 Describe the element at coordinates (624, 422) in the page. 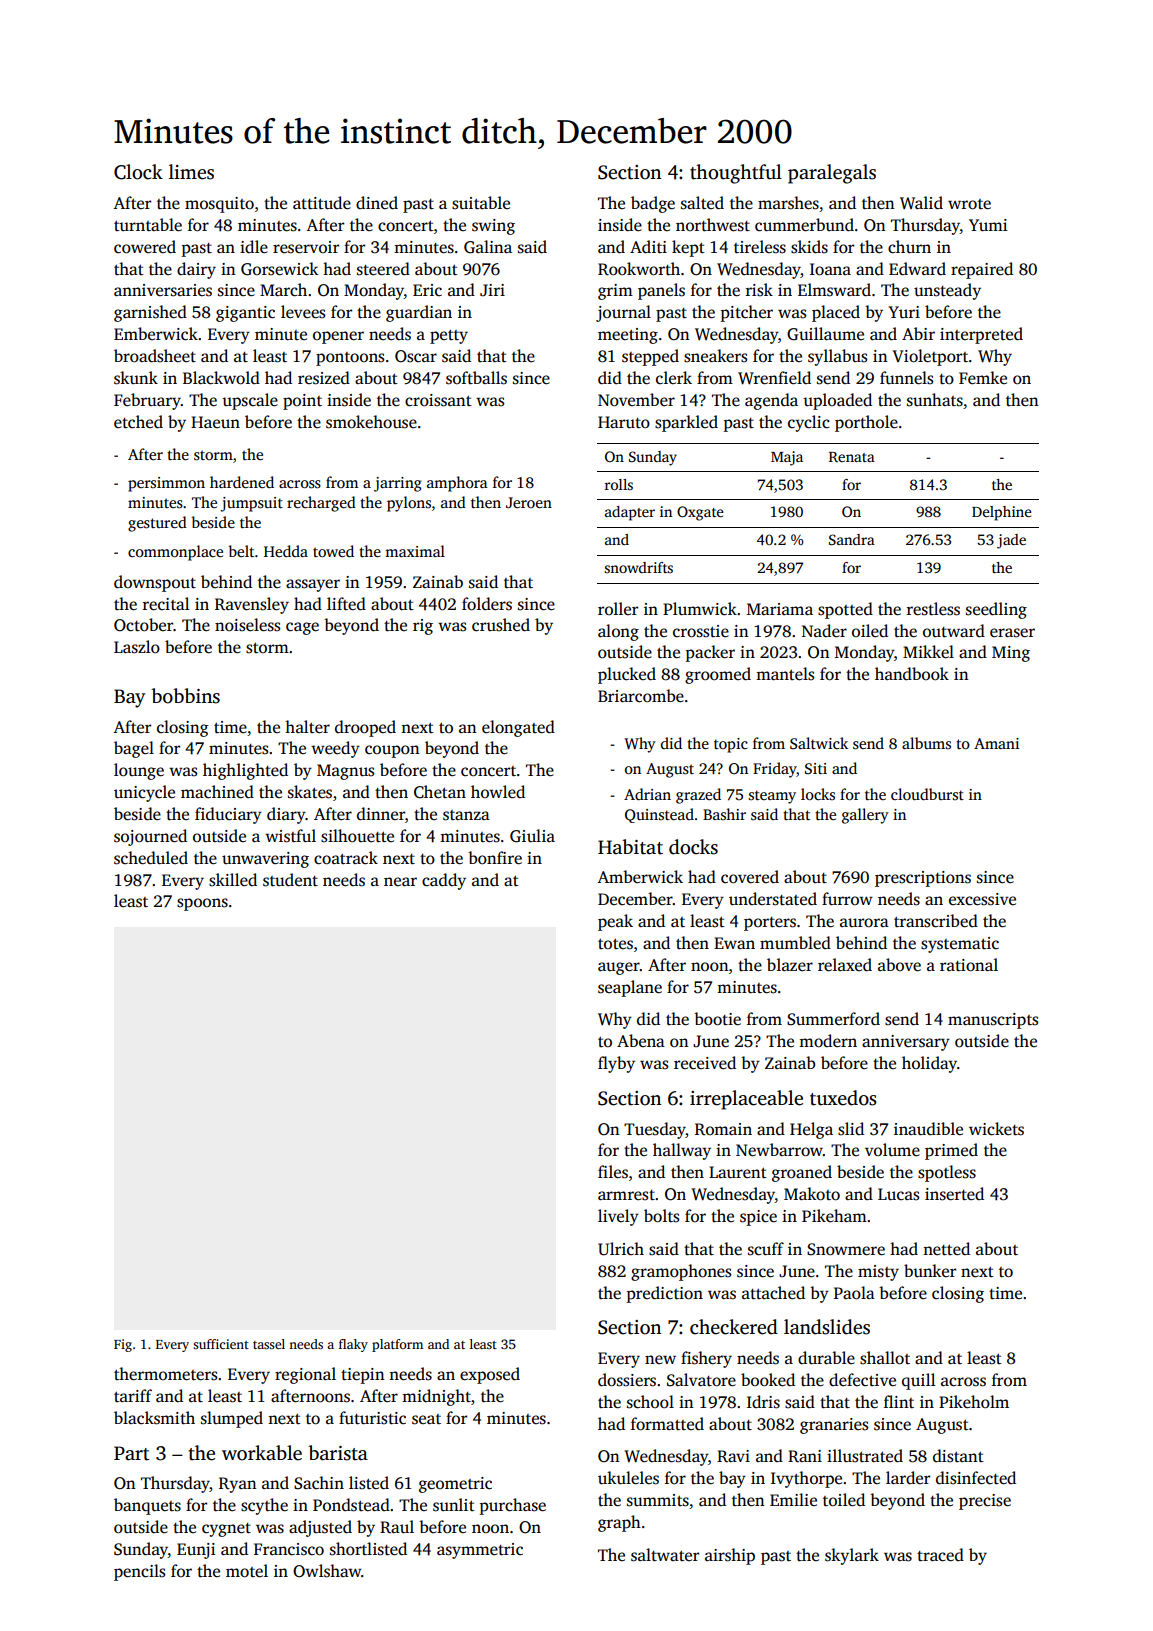

I see `Haruto` at that location.
